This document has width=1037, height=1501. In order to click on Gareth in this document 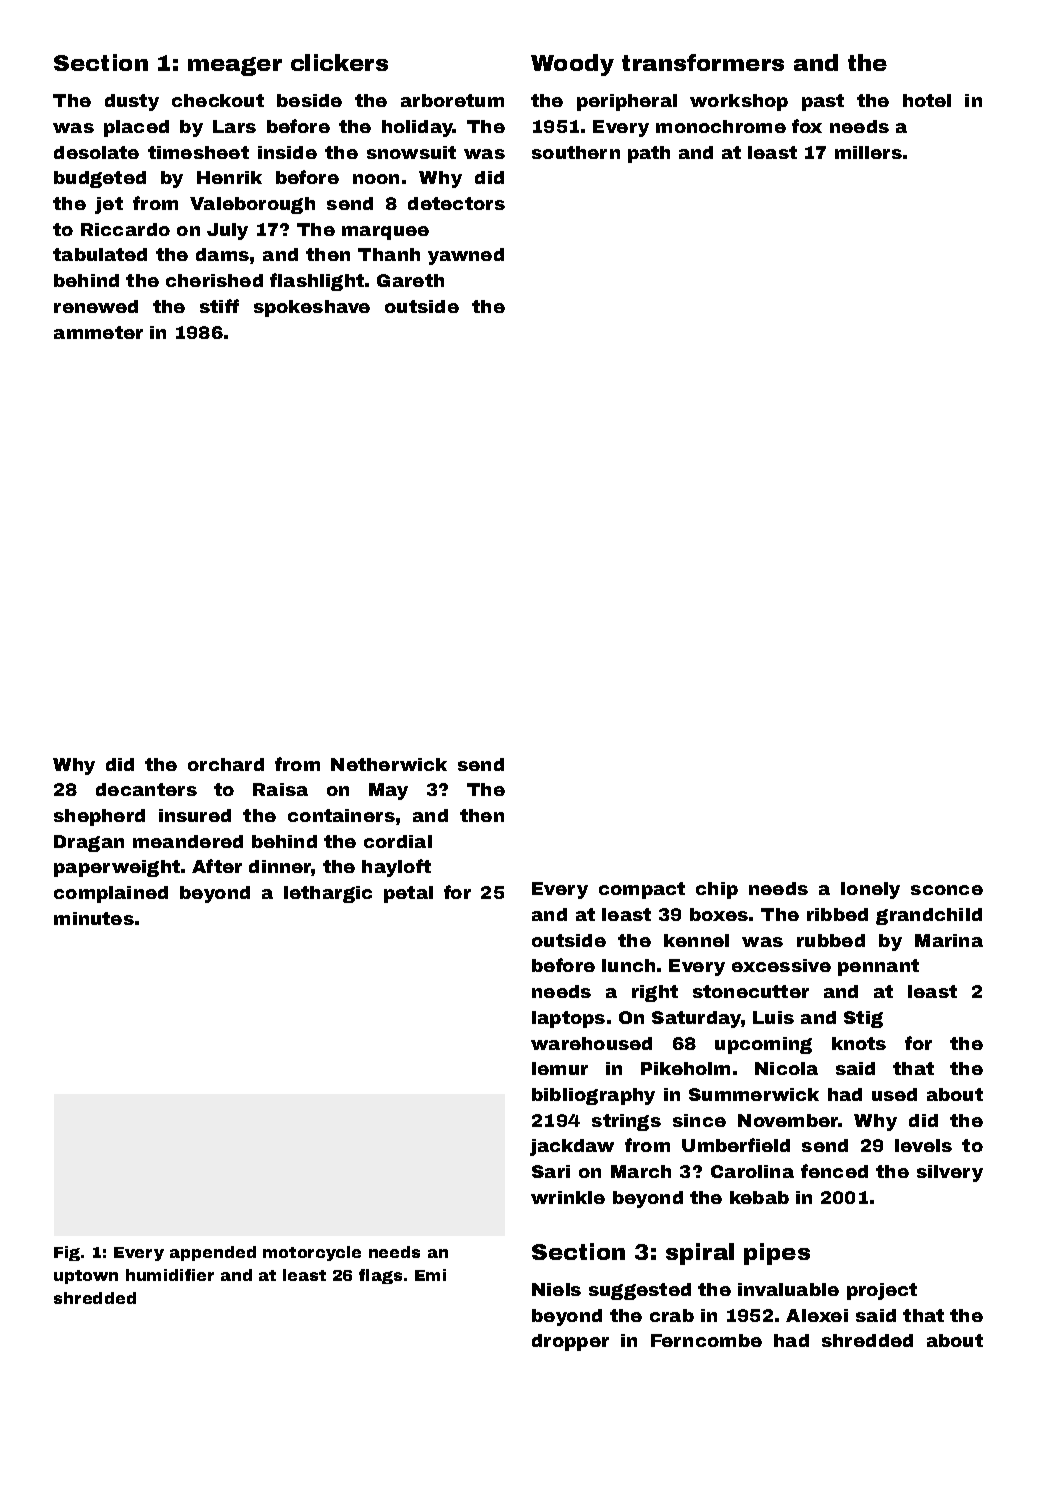, I will do `click(410, 280)`.
